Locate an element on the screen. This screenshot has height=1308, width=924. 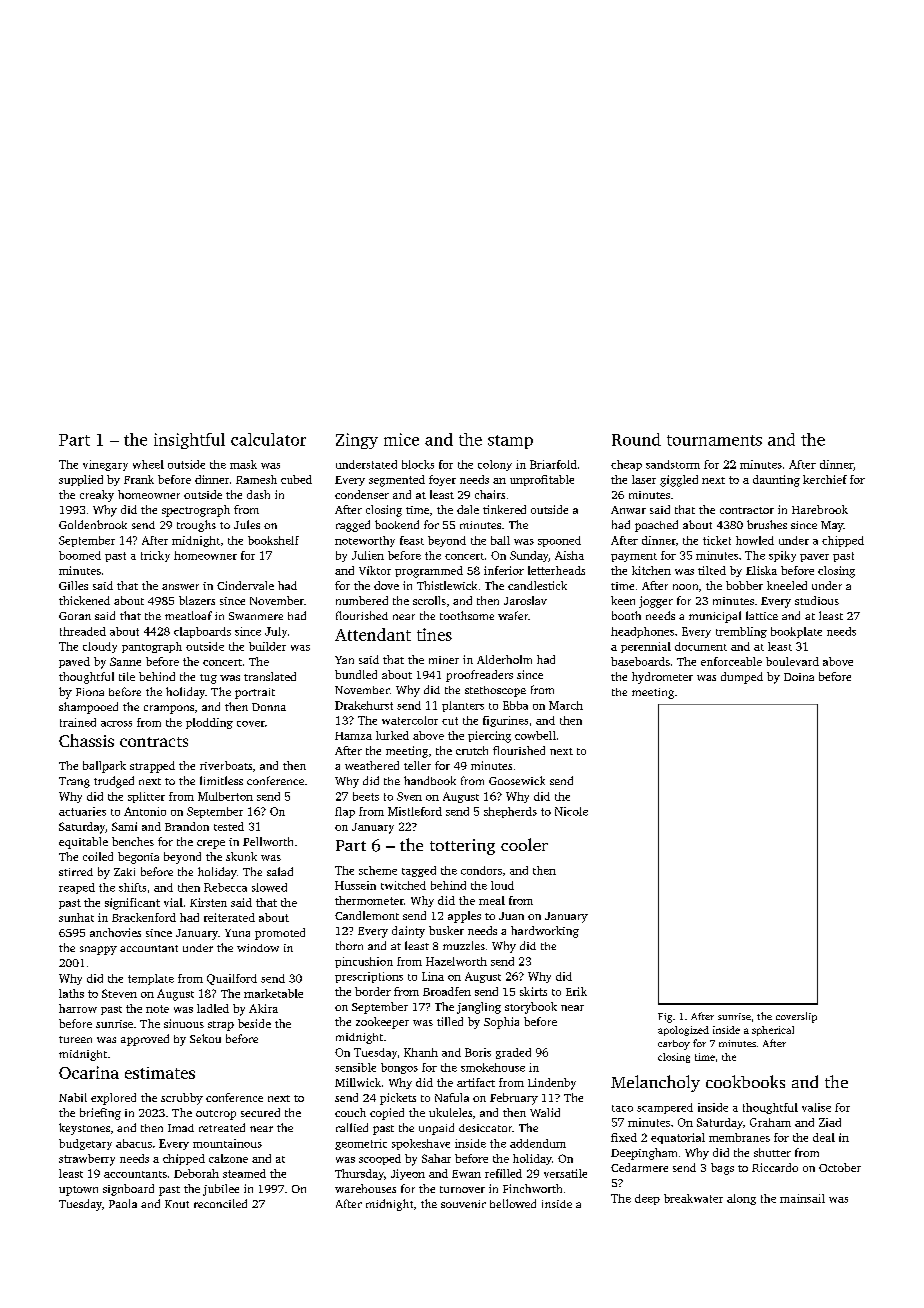
breakwater is located at coordinates (693, 1198).
